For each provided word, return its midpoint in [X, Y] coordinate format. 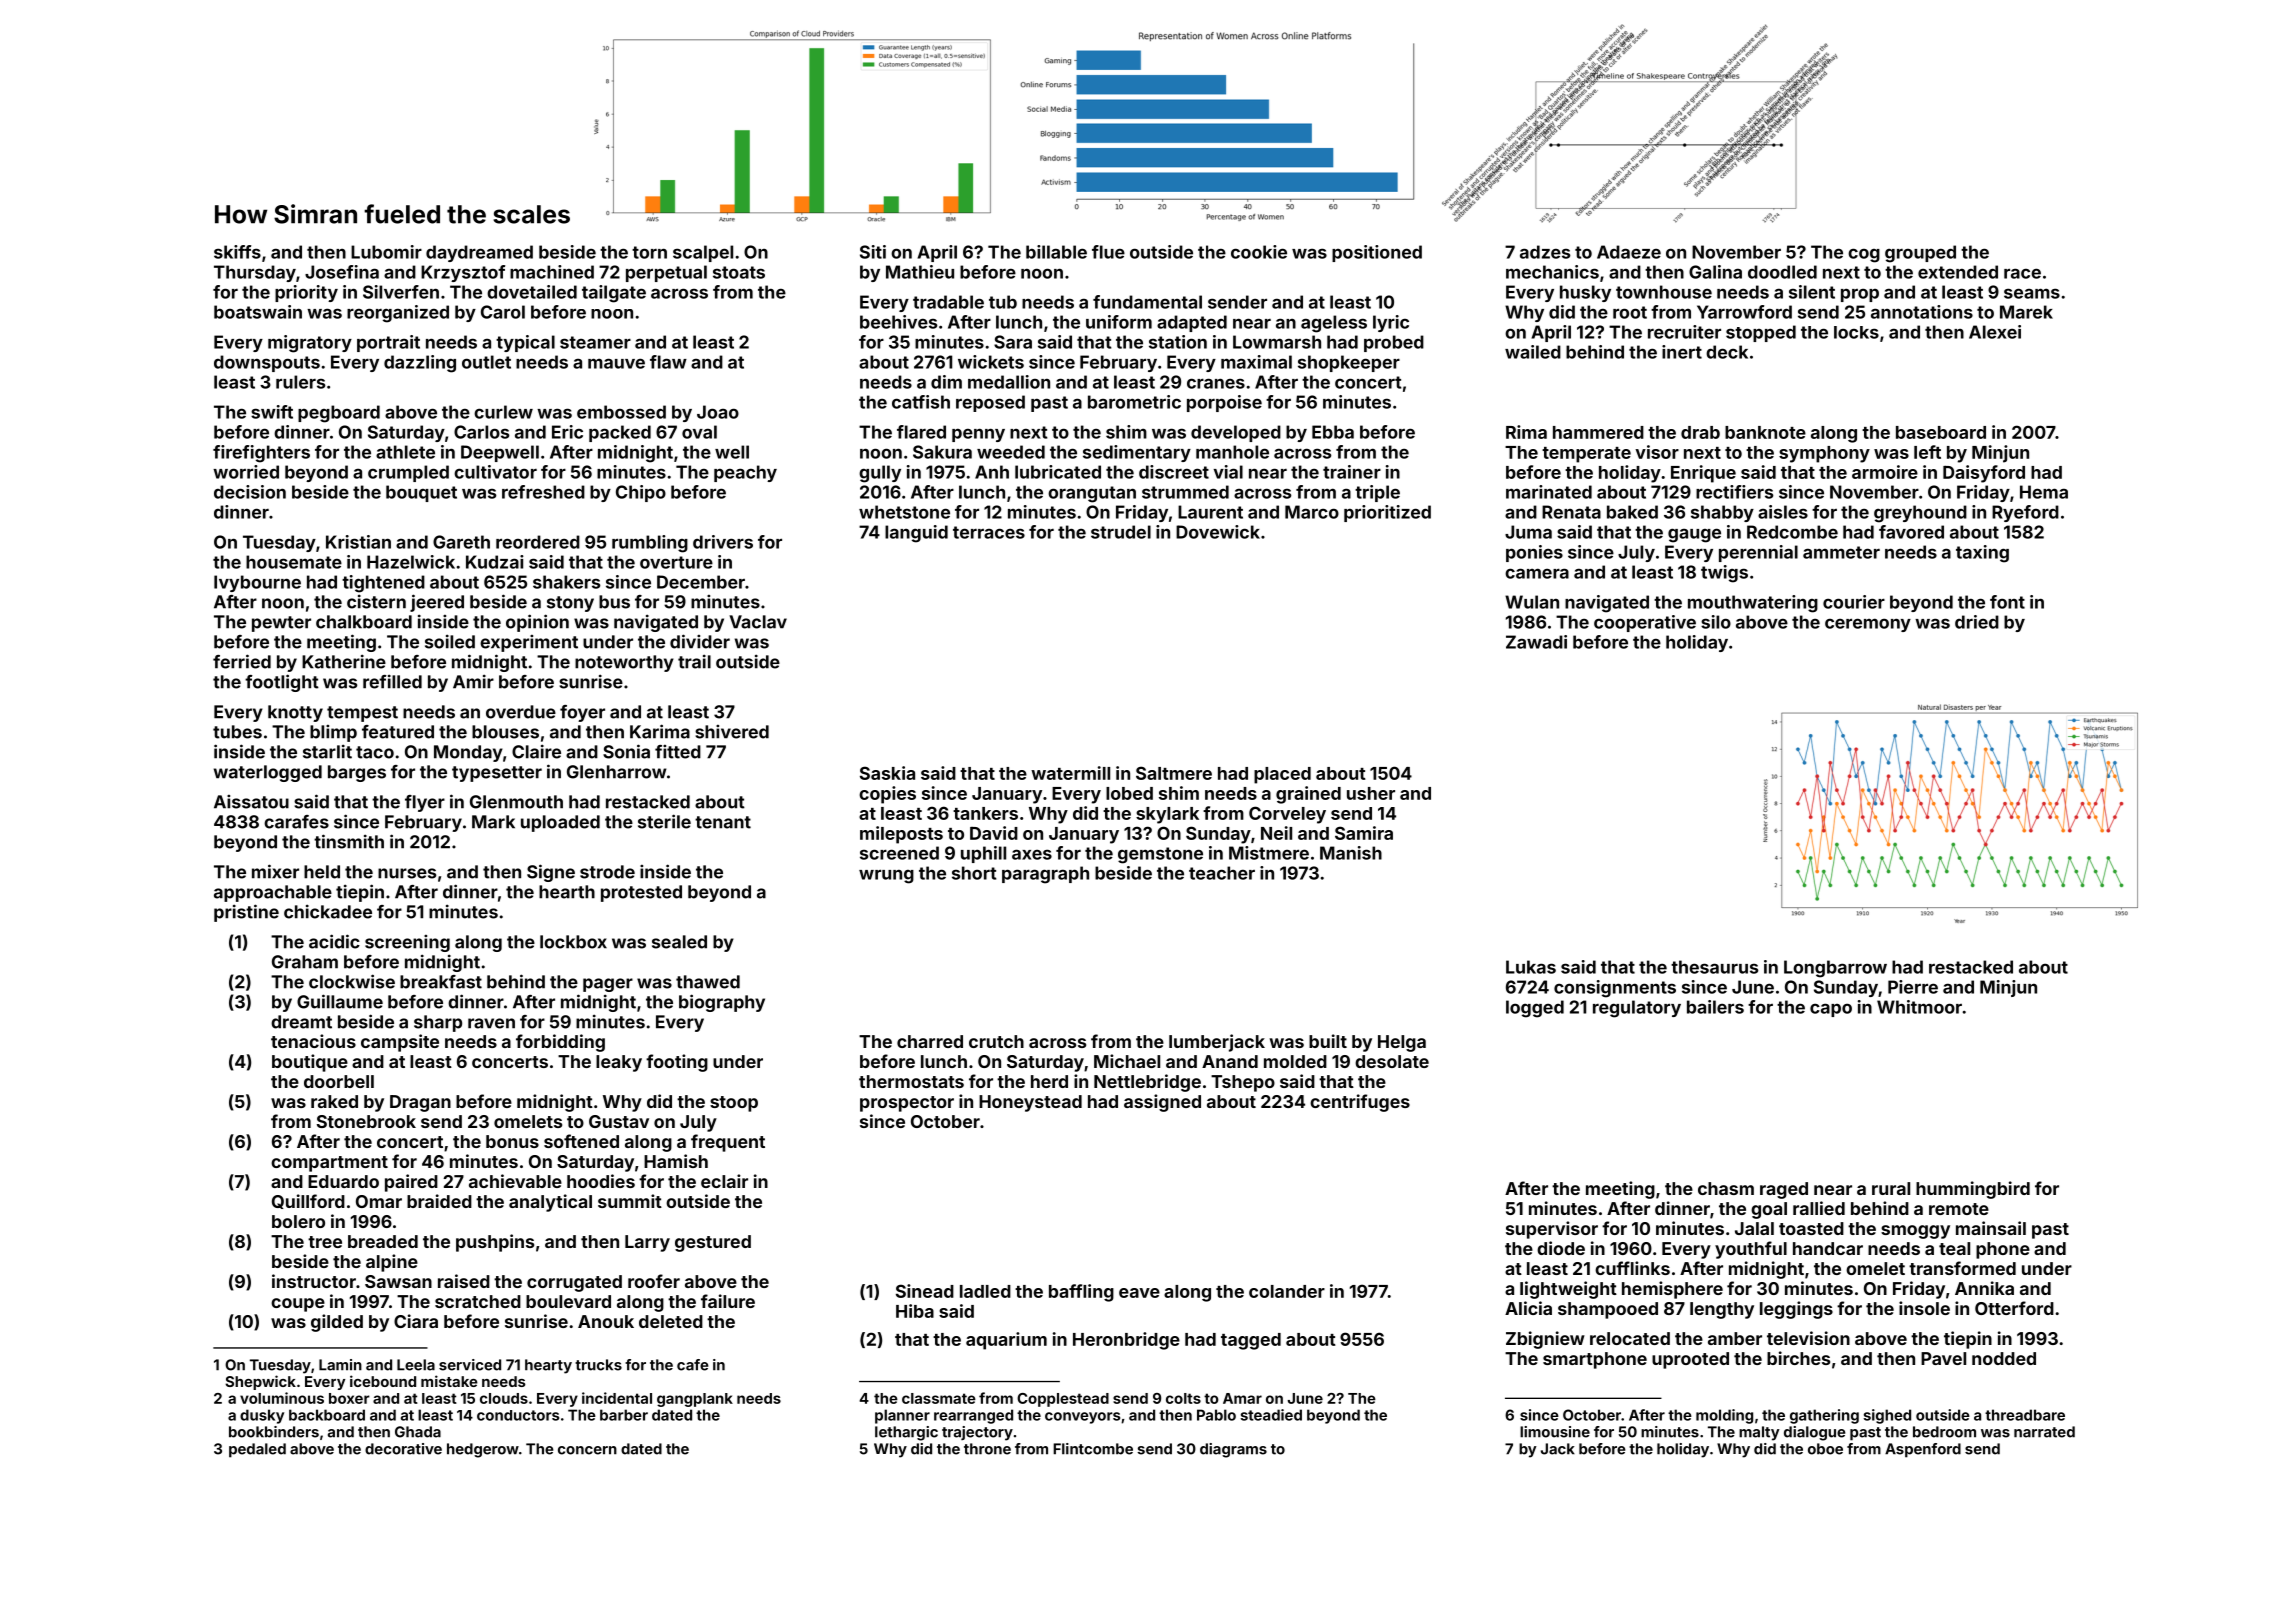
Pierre [1913, 987]
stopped [1761, 333]
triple [1377, 493]
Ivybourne [257, 583]
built [1328, 1041]
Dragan [420, 1103]
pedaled [257, 1450]
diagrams [1233, 1450]
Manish [1351, 853]
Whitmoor [1919, 1007]
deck [1727, 352]
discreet [1174, 472]
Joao [718, 412]
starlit [327, 751]
